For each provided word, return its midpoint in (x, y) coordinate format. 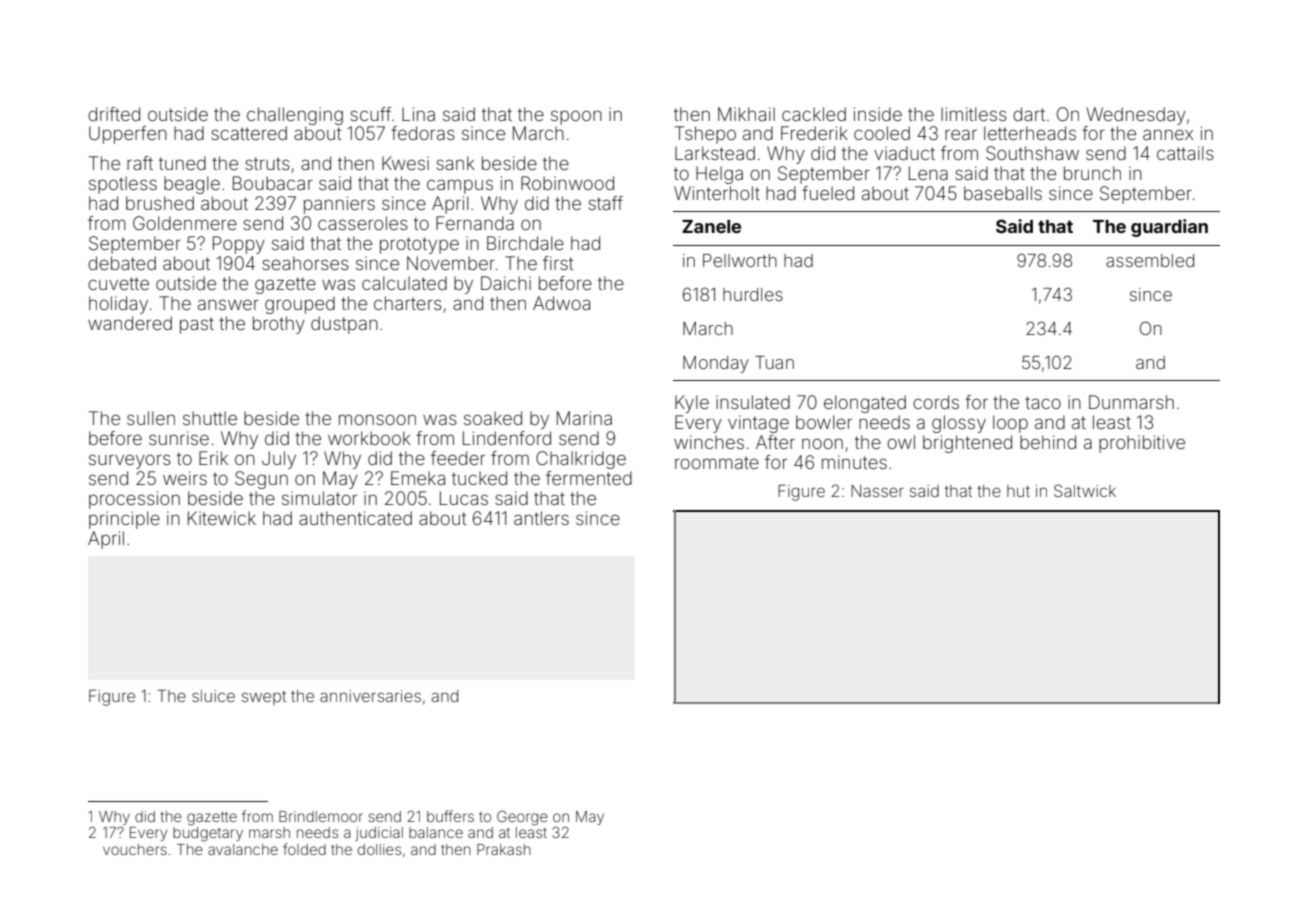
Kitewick (222, 518)
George (522, 818)
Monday (716, 364)
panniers (339, 205)
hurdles (753, 294)
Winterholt (717, 193)
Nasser (877, 491)
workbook (369, 438)
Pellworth (740, 260)
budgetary (208, 834)
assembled (1150, 260)
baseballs (1003, 193)
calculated (404, 283)
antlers (541, 518)
